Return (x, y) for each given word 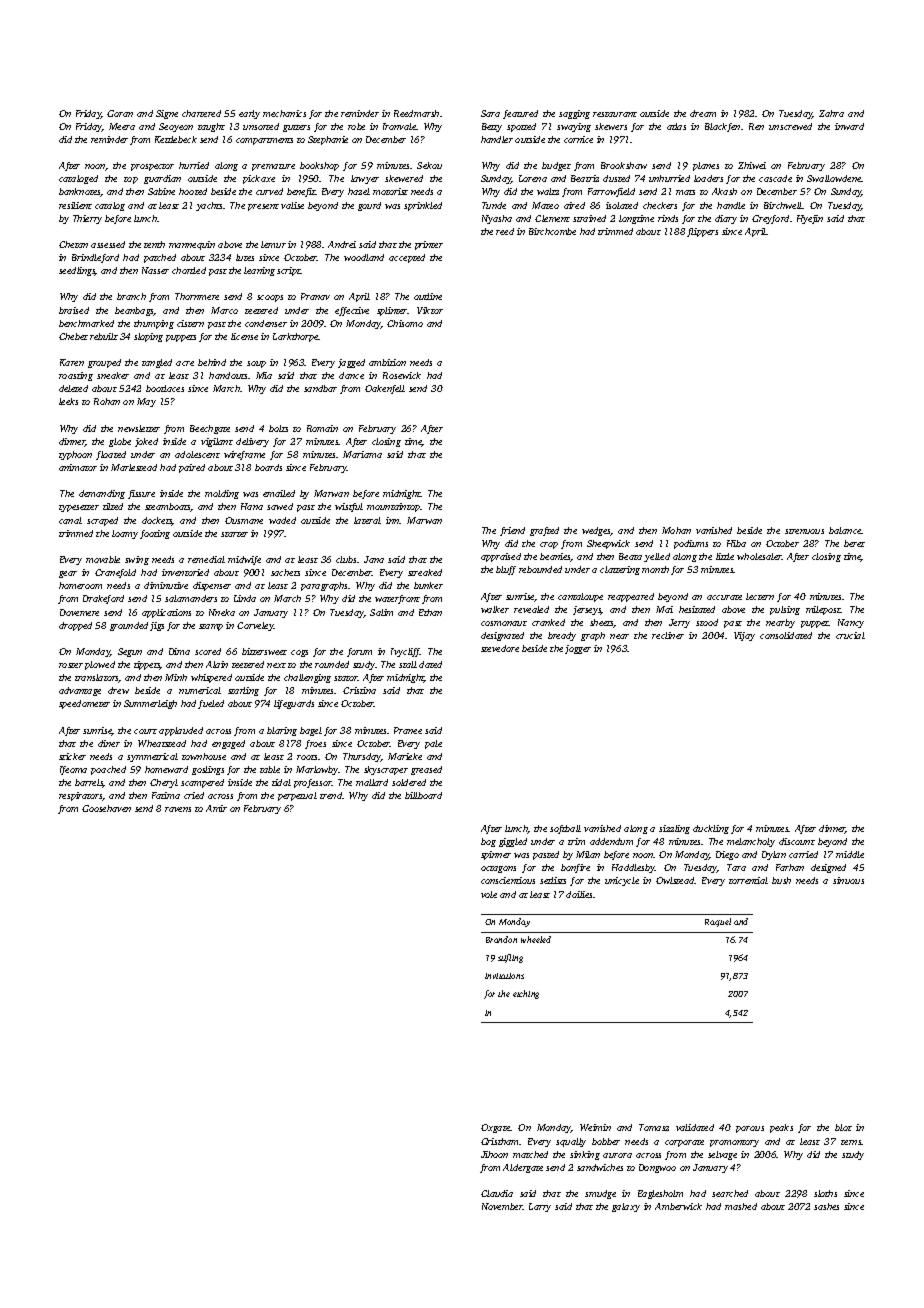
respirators (81, 796)
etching (526, 994)
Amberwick (678, 1206)
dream (703, 113)
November (502, 1206)
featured (520, 114)
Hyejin (810, 219)
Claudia (497, 1193)
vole (489, 894)
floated (111, 455)
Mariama (362, 454)
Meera (122, 126)
